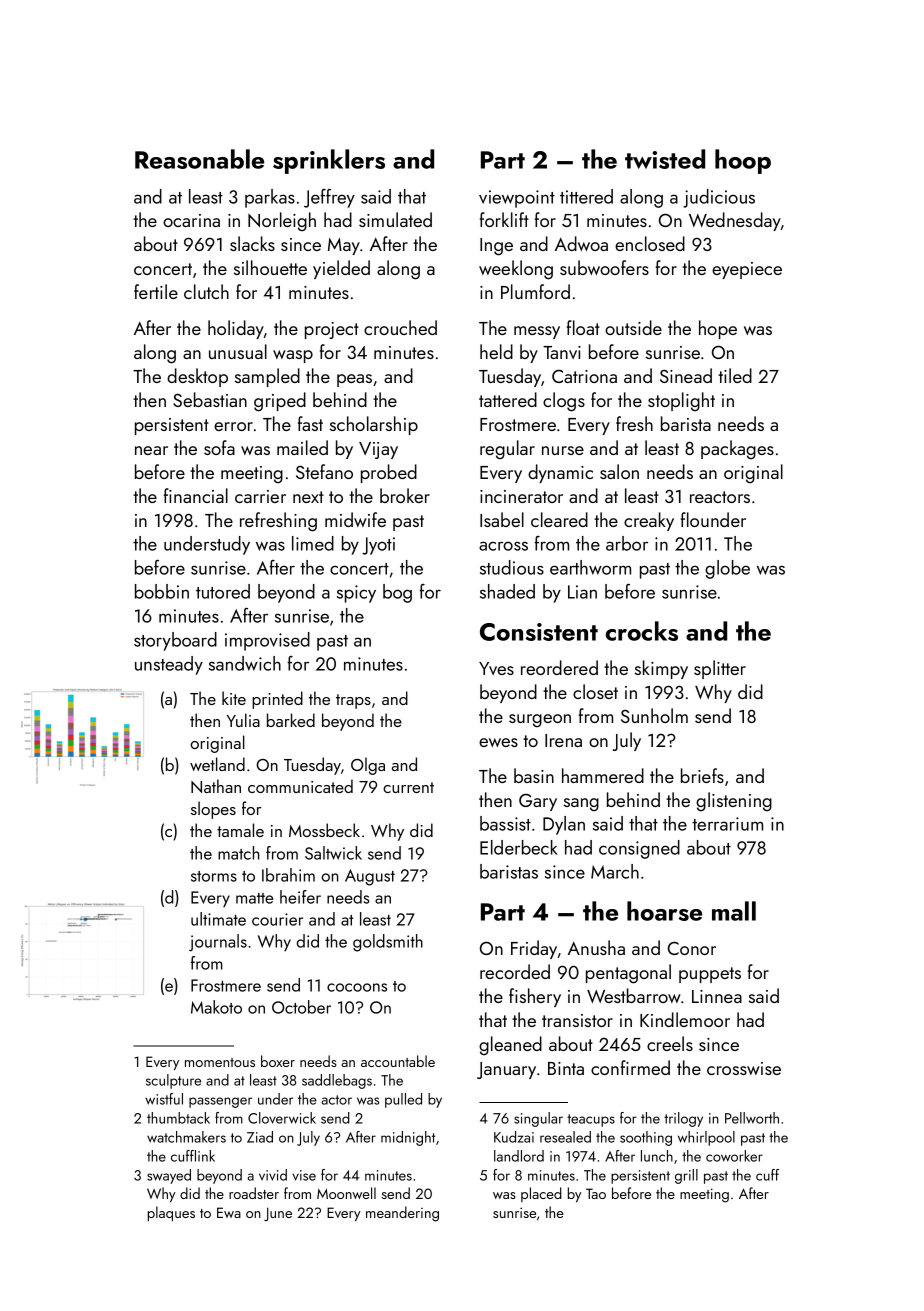 This screenshot has height=1311, width=924. Describe the element at coordinates (541, 1194) in the screenshot. I see `placed` at that location.
